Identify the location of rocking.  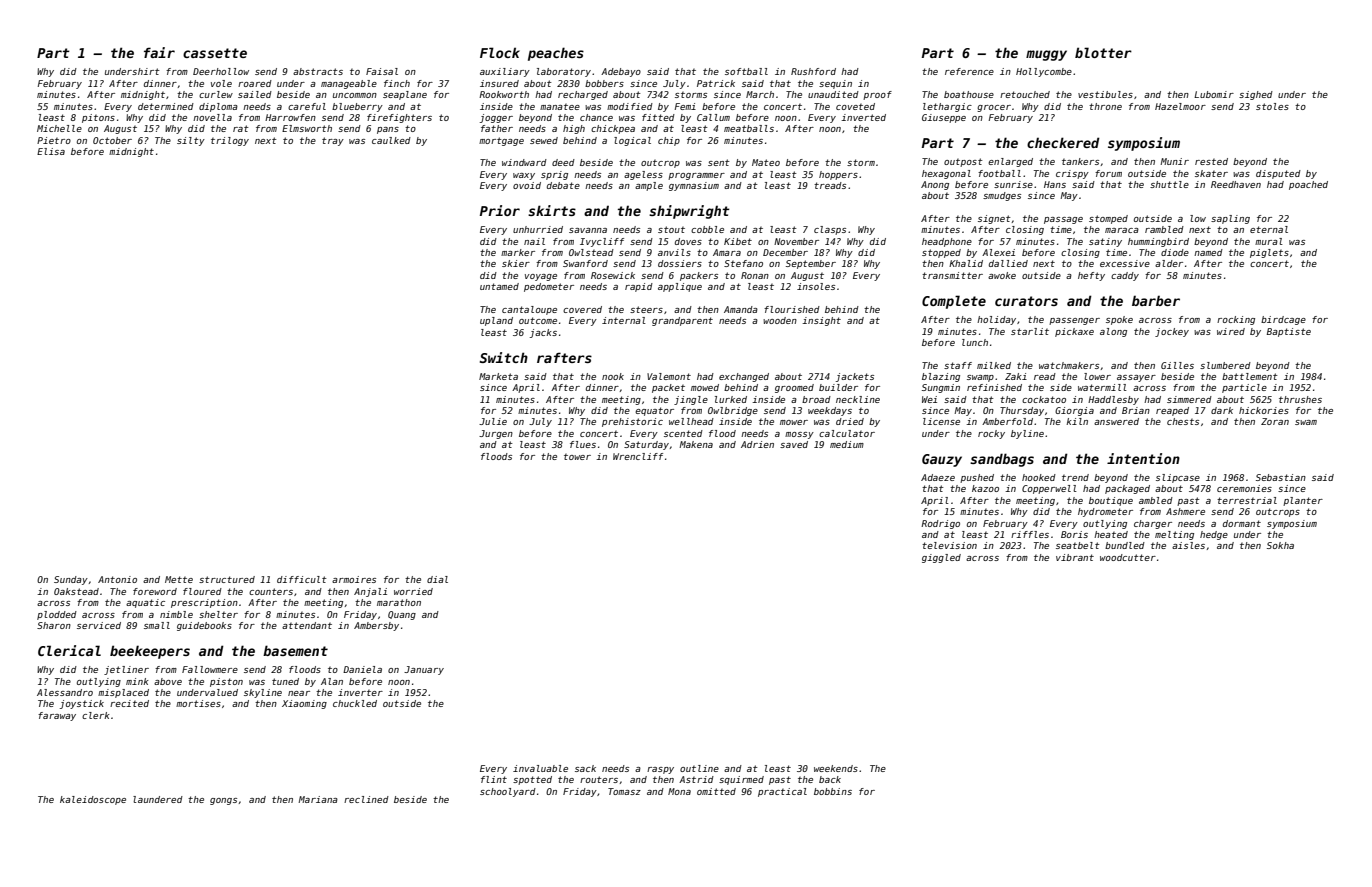
(1236, 320).
